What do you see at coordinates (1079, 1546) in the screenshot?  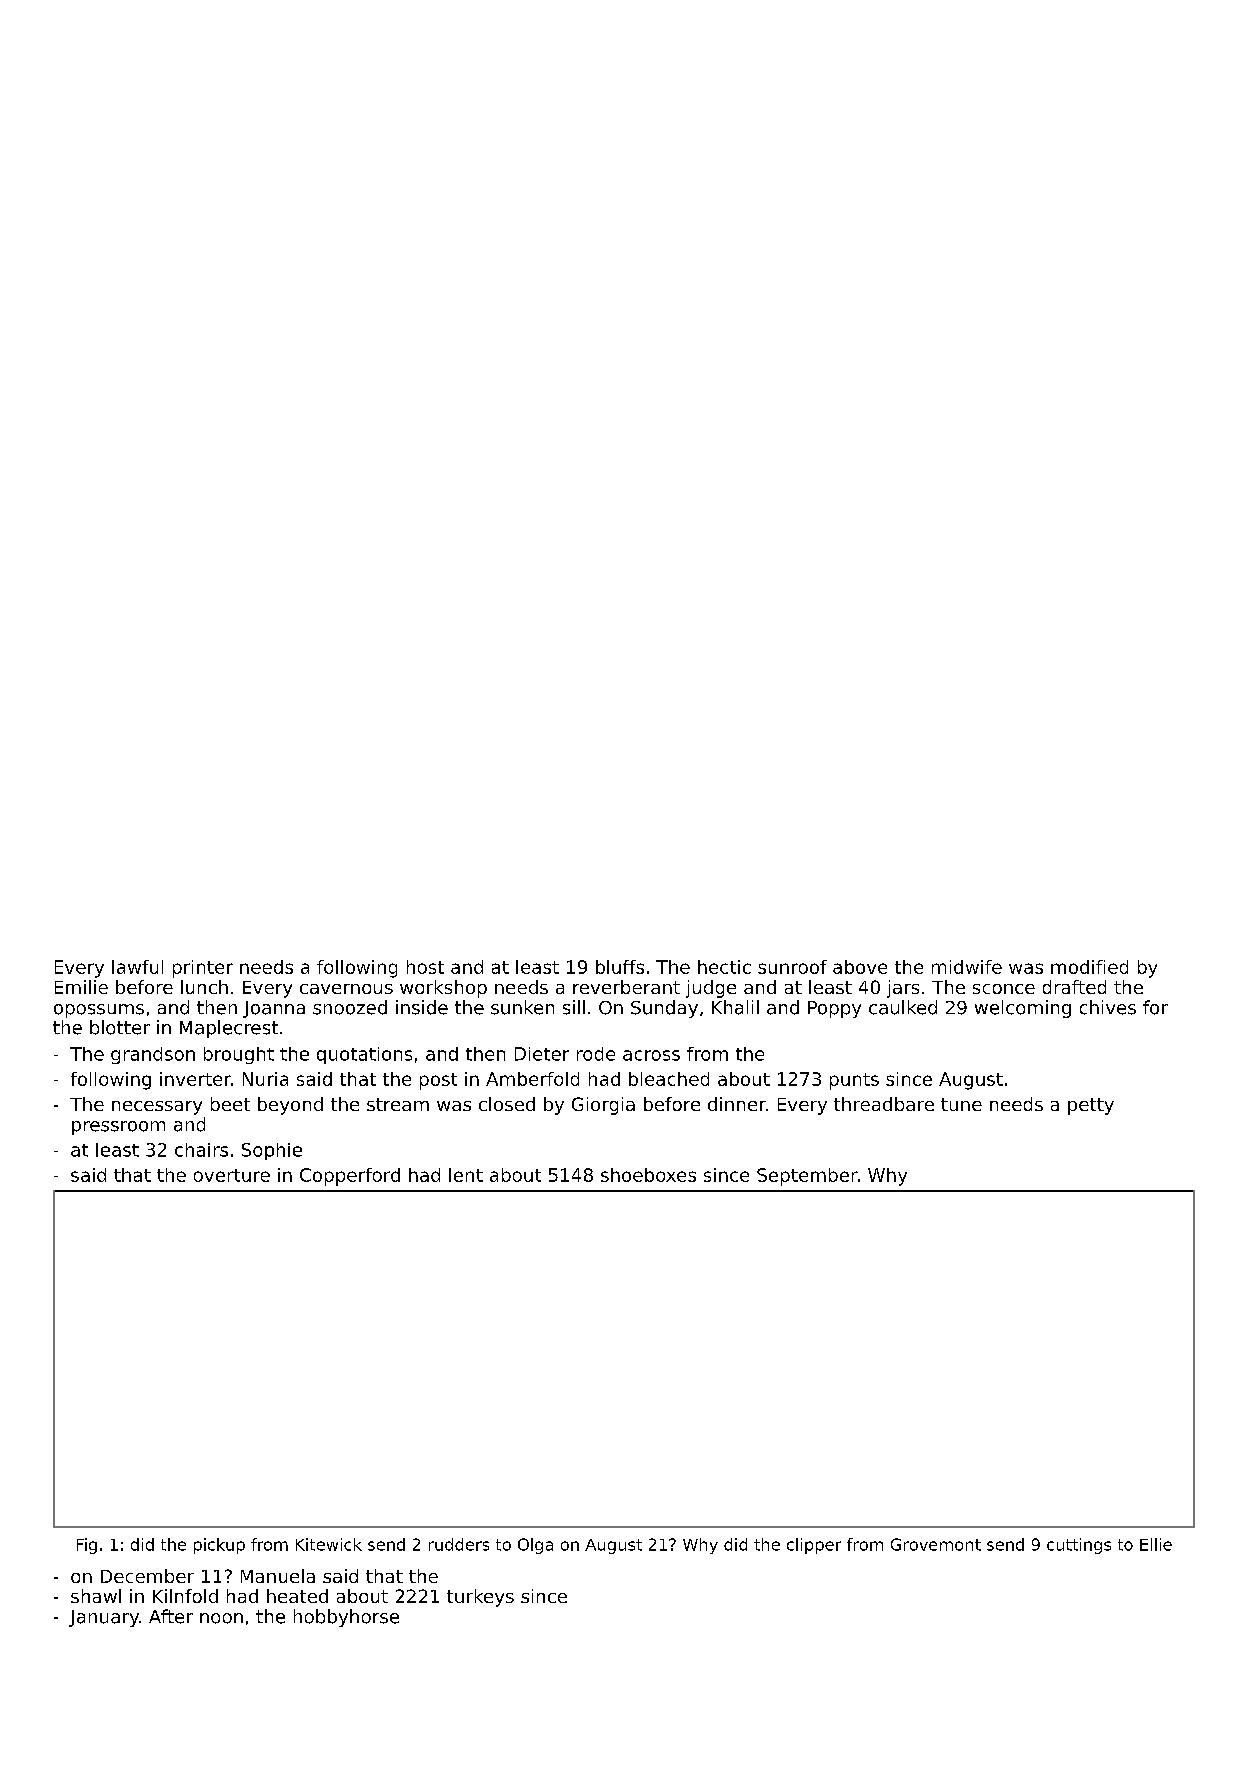 I see `cuttings` at bounding box center [1079, 1546].
